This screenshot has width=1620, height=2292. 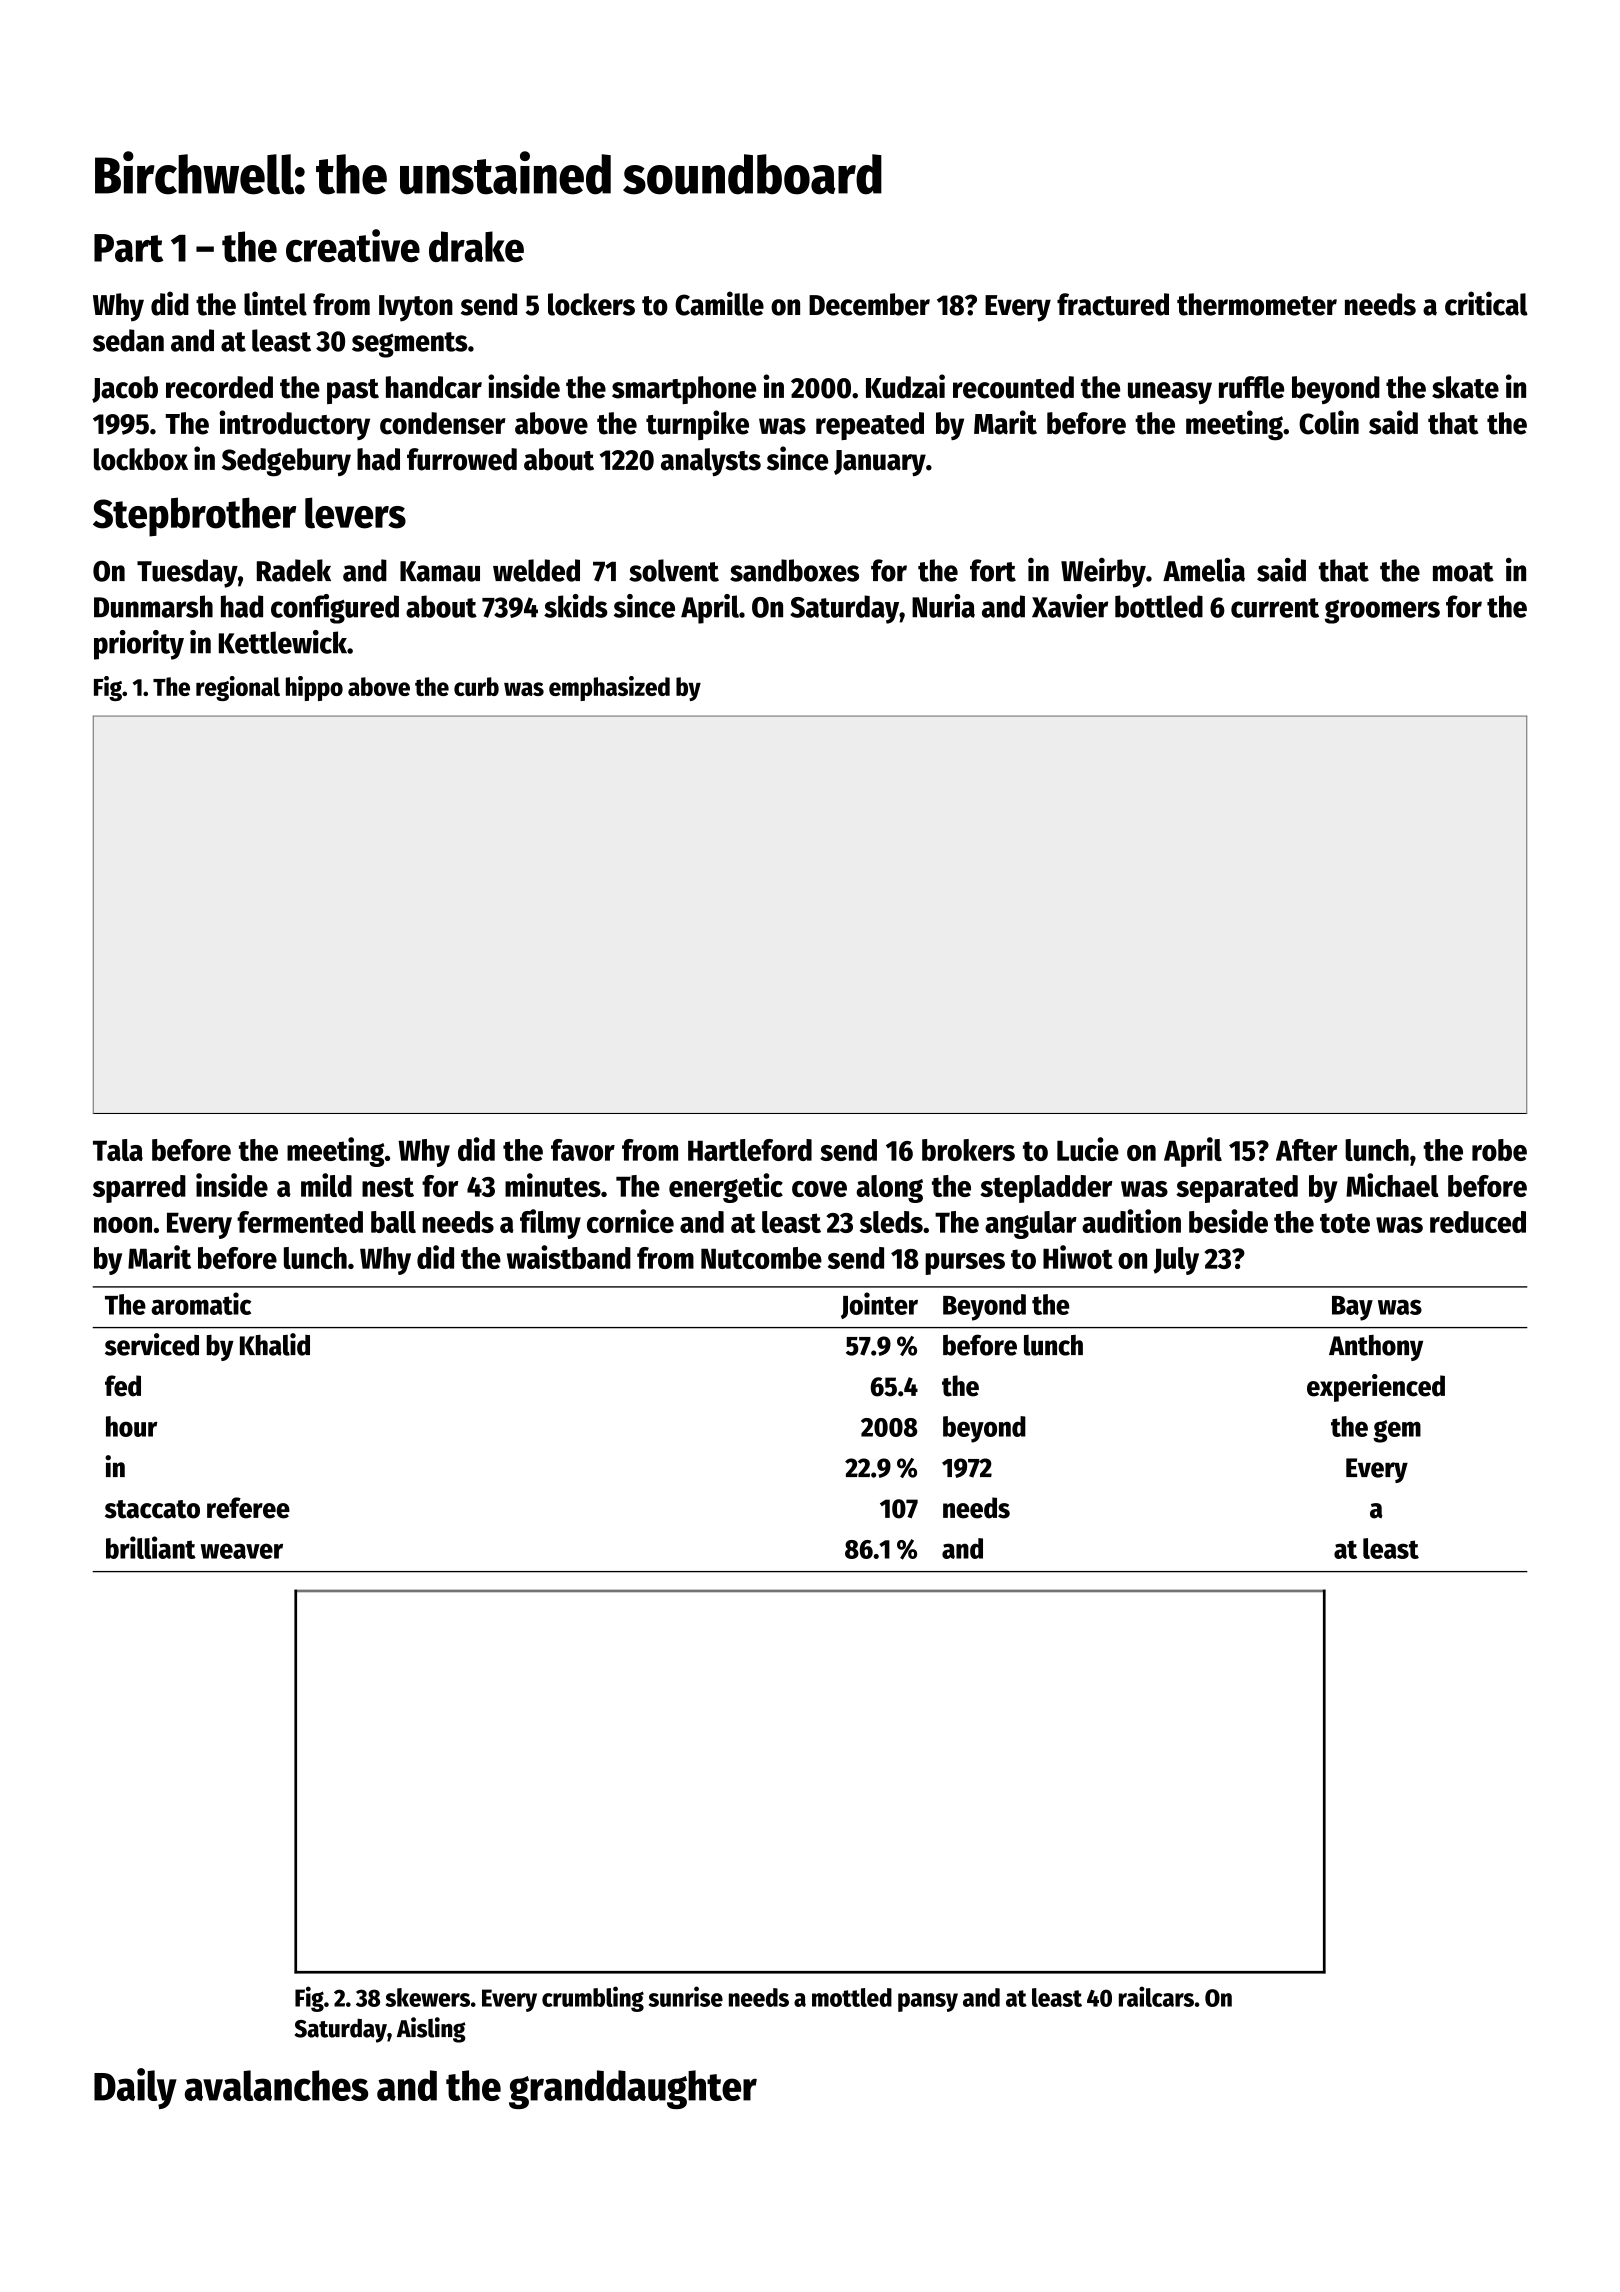 What do you see at coordinates (135, 2088) in the screenshot?
I see `Daily` at bounding box center [135, 2088].
